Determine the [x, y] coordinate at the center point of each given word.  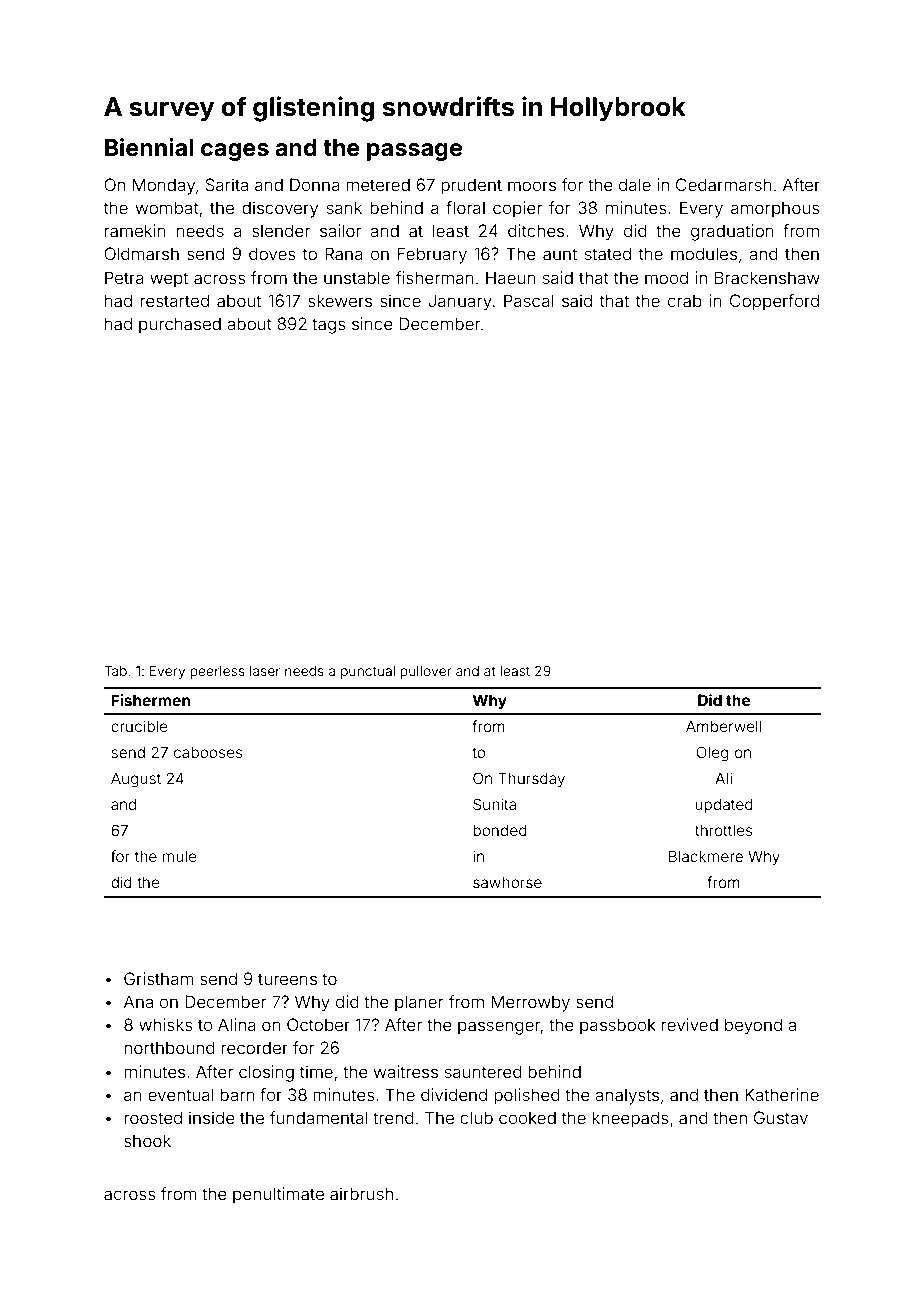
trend [393, 1117]
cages [235, 152]
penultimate [278, 1195]
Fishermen [150, 700]
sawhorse [507, 882]
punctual [368, 672]
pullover [426, 672]
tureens [287, 979]
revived [690, 1024]
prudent [471, 186]
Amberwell [723, 726]
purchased [180, 325]
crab [685, 300]
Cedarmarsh [724, 184]
